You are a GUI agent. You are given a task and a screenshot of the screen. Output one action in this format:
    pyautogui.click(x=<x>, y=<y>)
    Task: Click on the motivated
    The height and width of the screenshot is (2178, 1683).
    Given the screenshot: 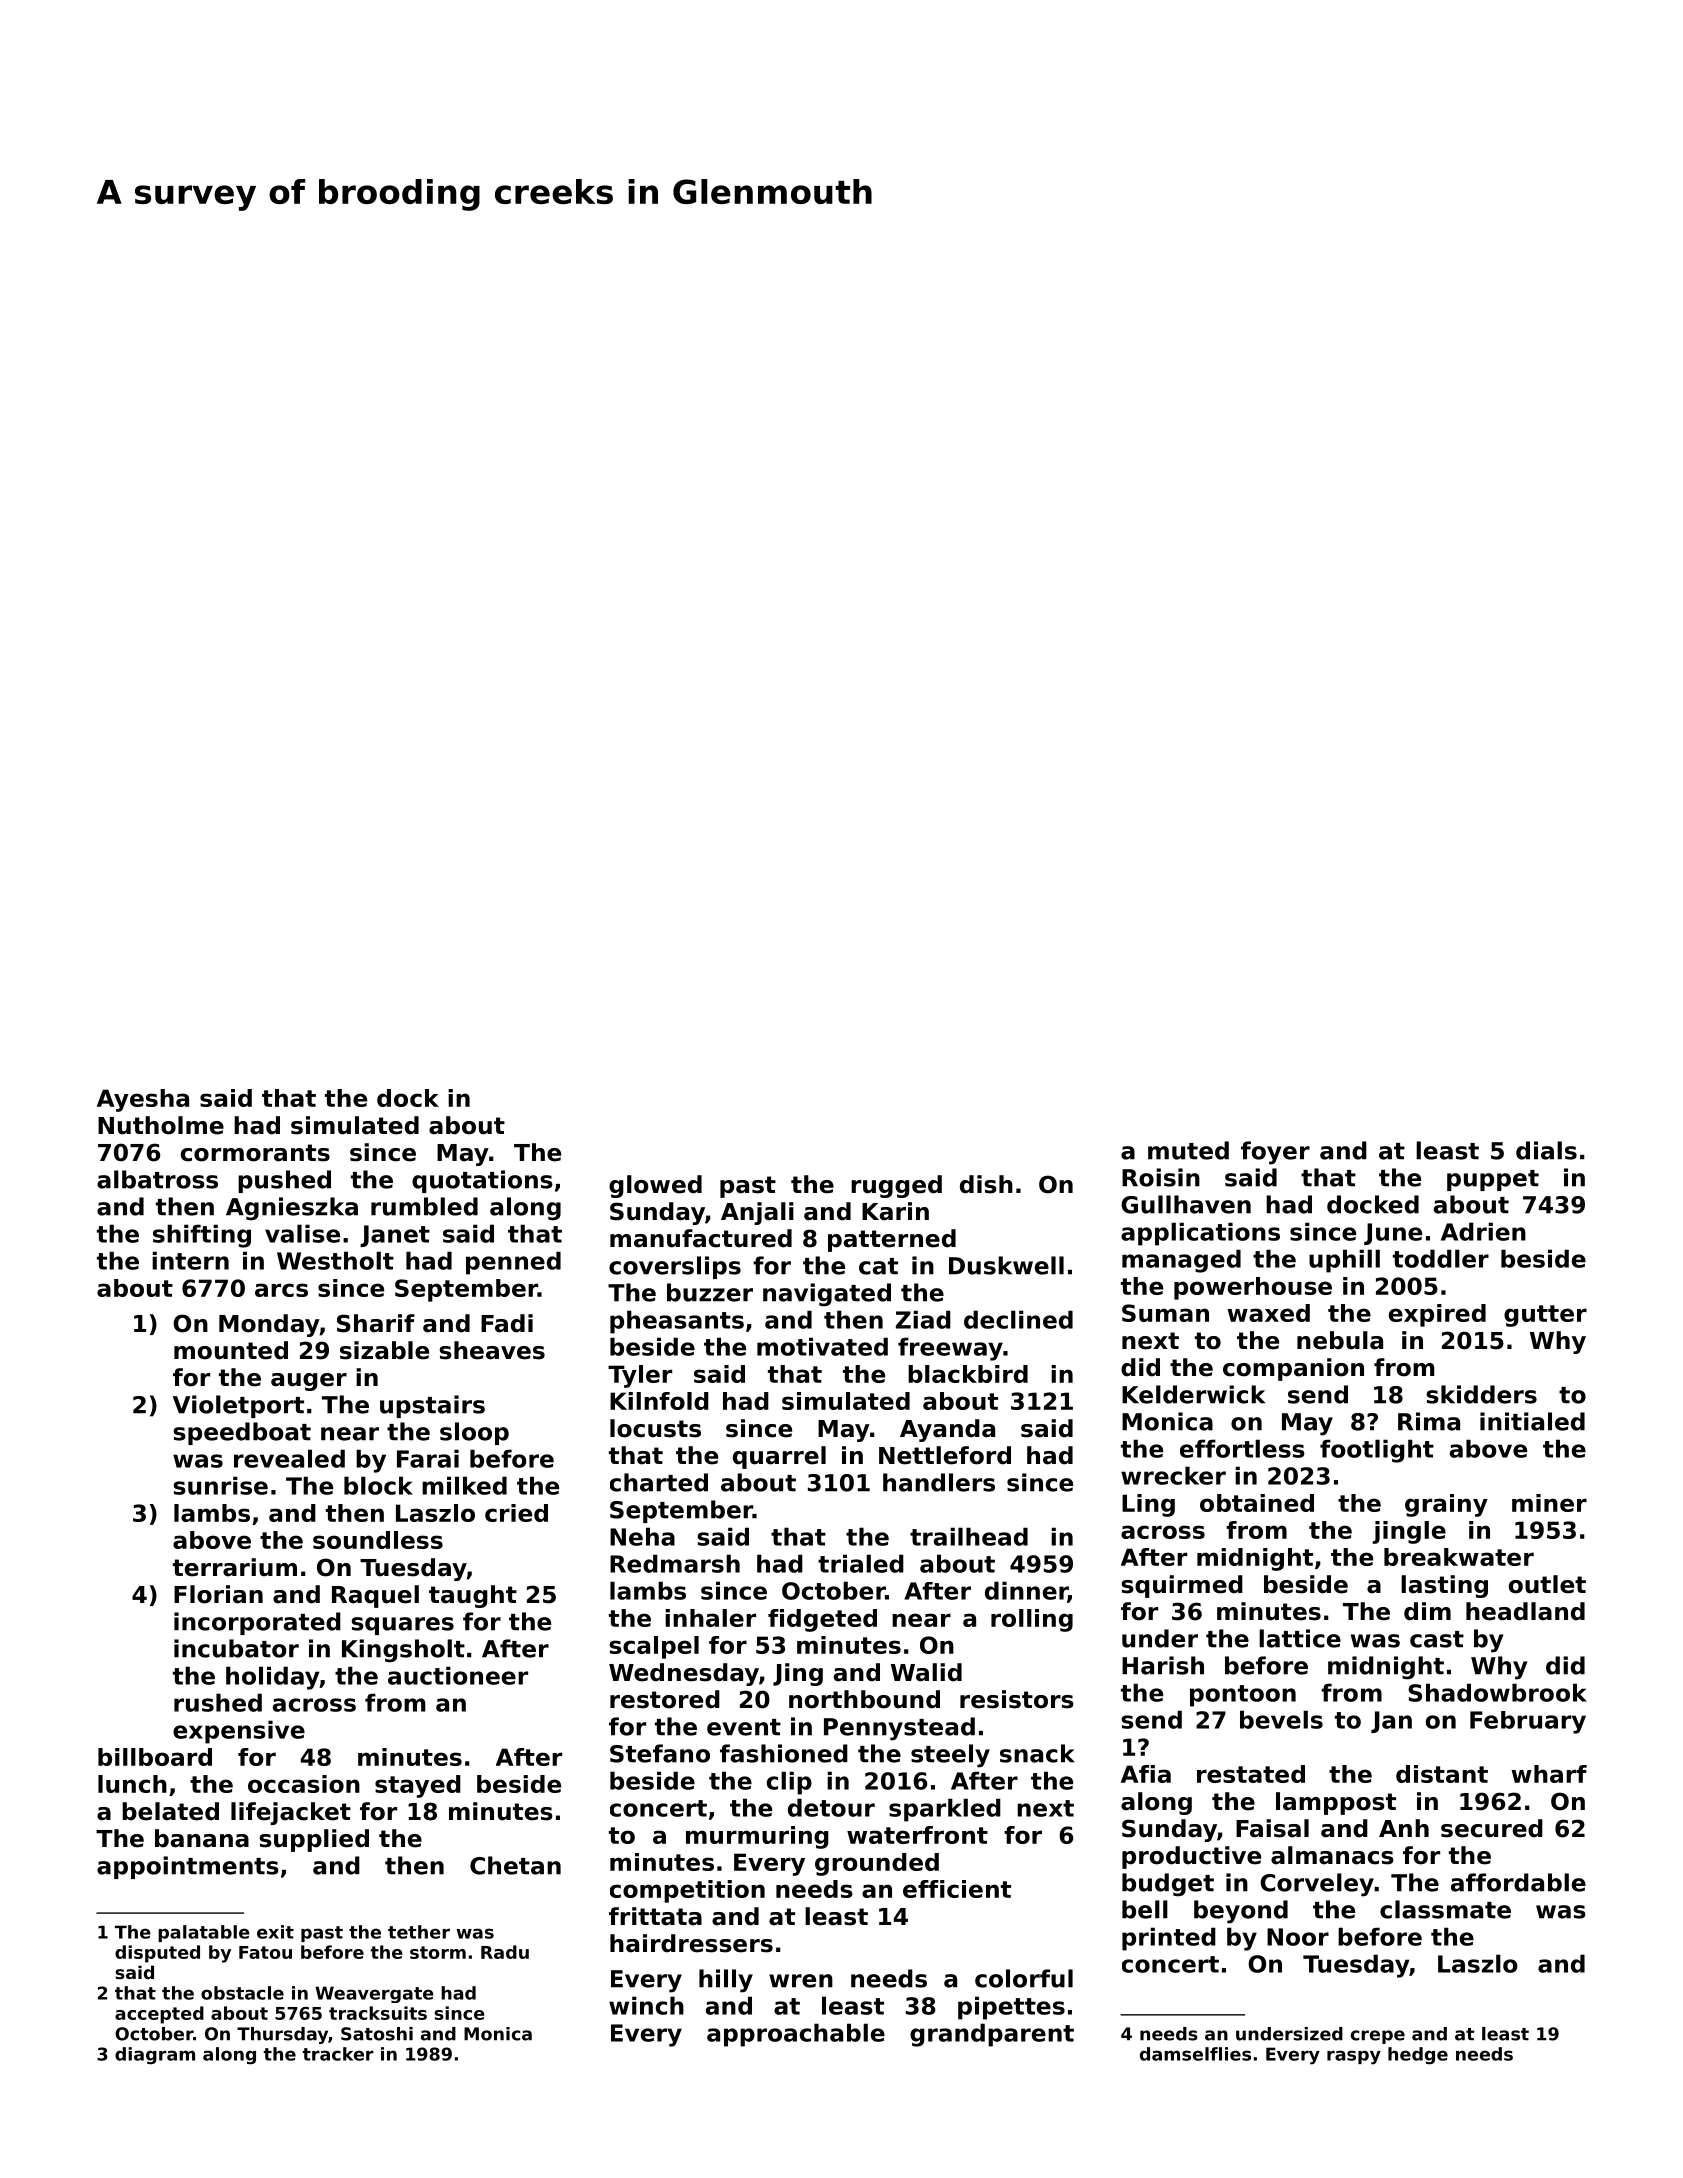 What is the action you would take?
    pyautogui.click(x=822, y=1346)
